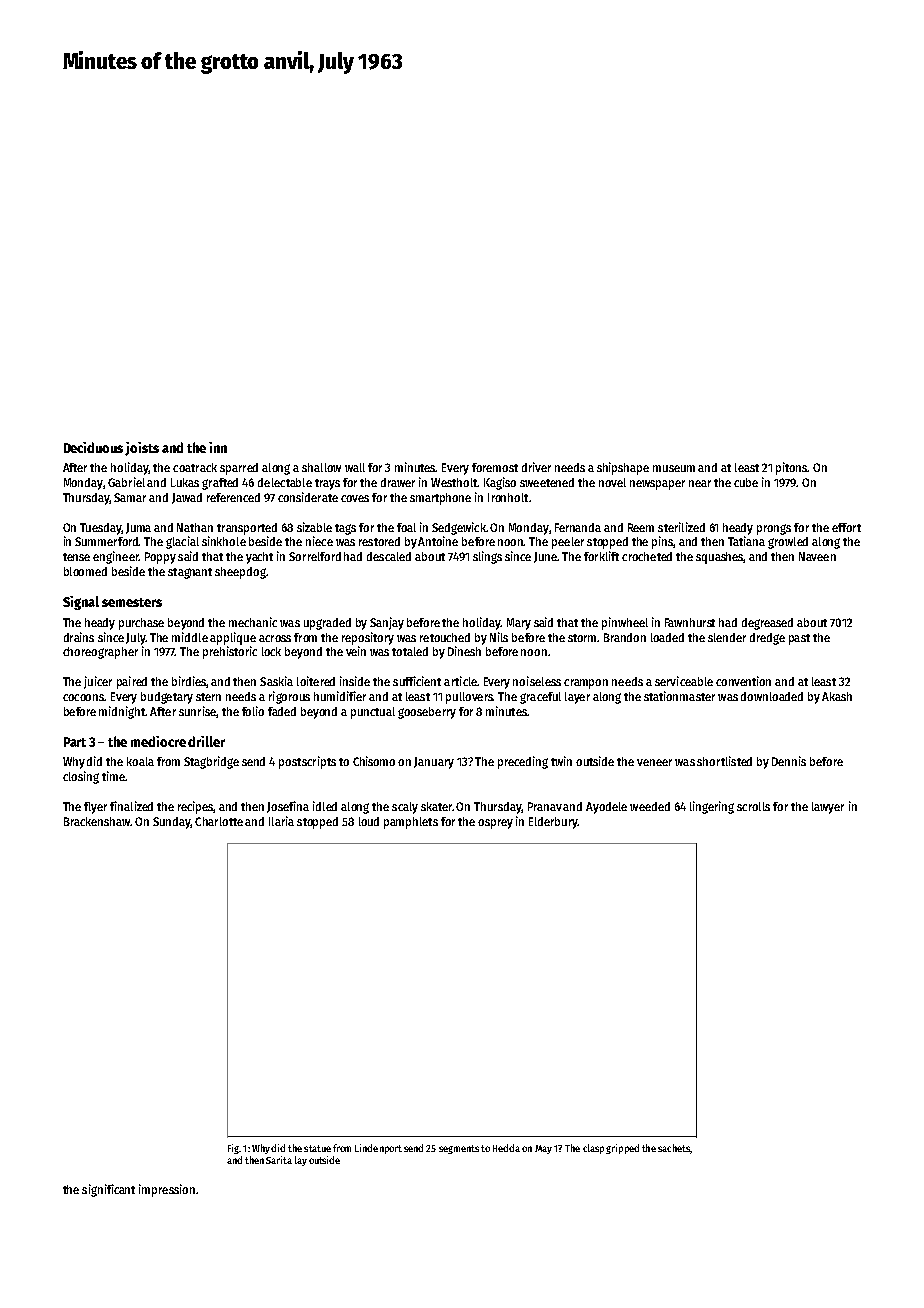 The height and width of the page is (1308, 924). What do you see at coordinates (321, 467) in the page?
I see `shallow` at bounding box center [321, 467].
